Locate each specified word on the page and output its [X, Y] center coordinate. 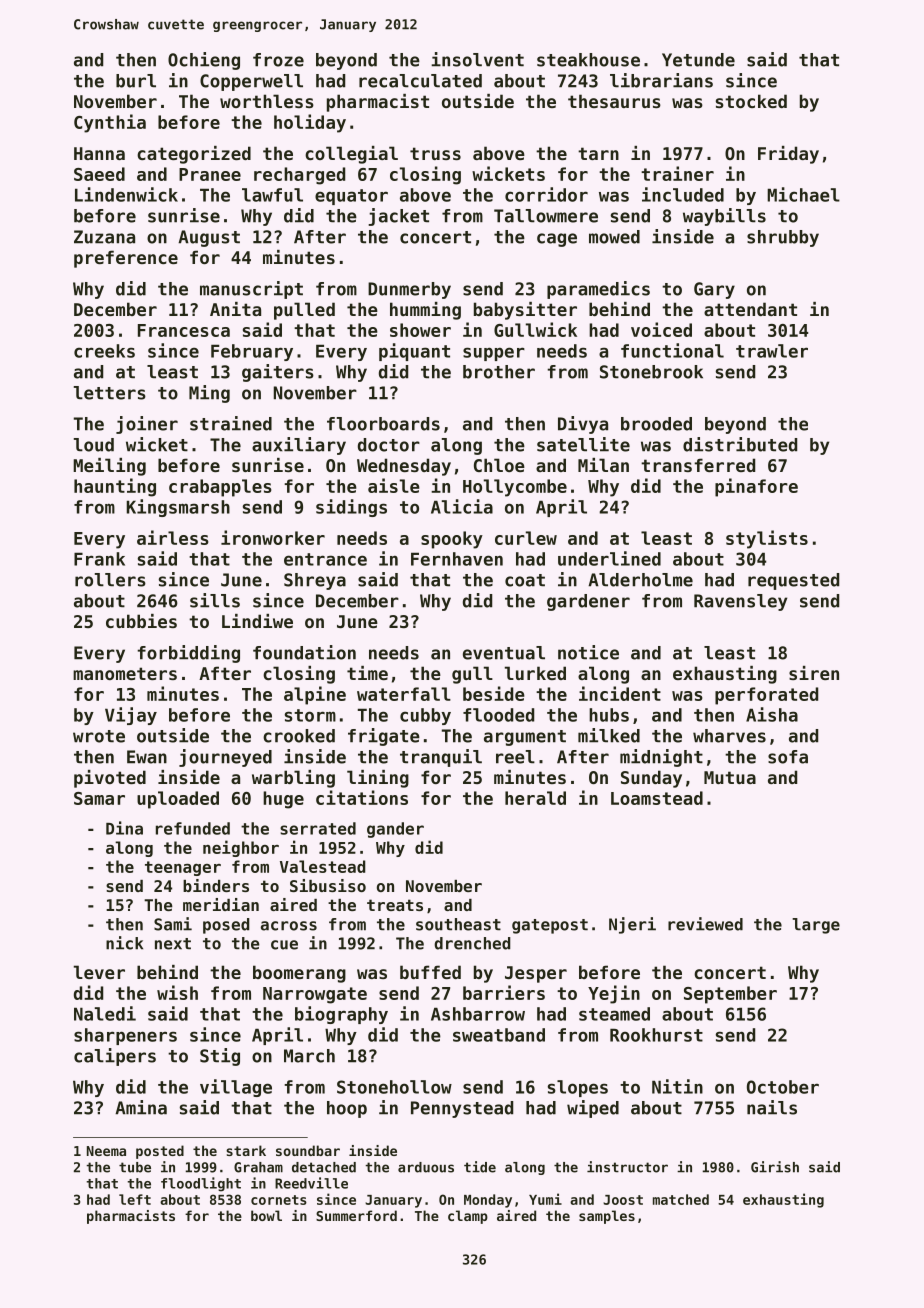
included [683, 194]
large [816, 926]
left [135, 1199]
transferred [698, 465]
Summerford [356, 1215]
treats [395, 905]
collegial [351, 155]
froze [278, 60]
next [173, 944]
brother [499, 372]
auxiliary [299, 446]
